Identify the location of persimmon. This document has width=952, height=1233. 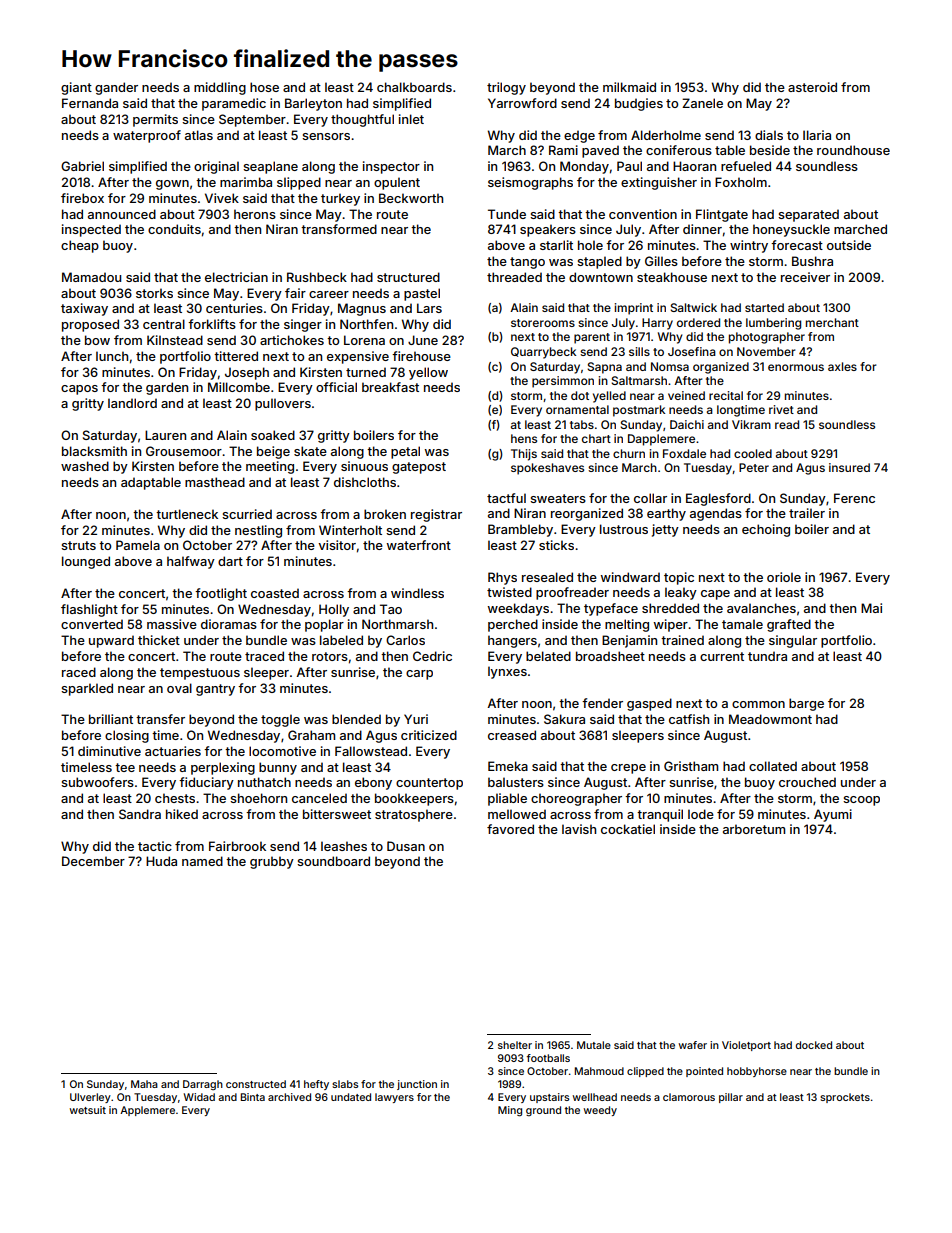
(563, 382).
